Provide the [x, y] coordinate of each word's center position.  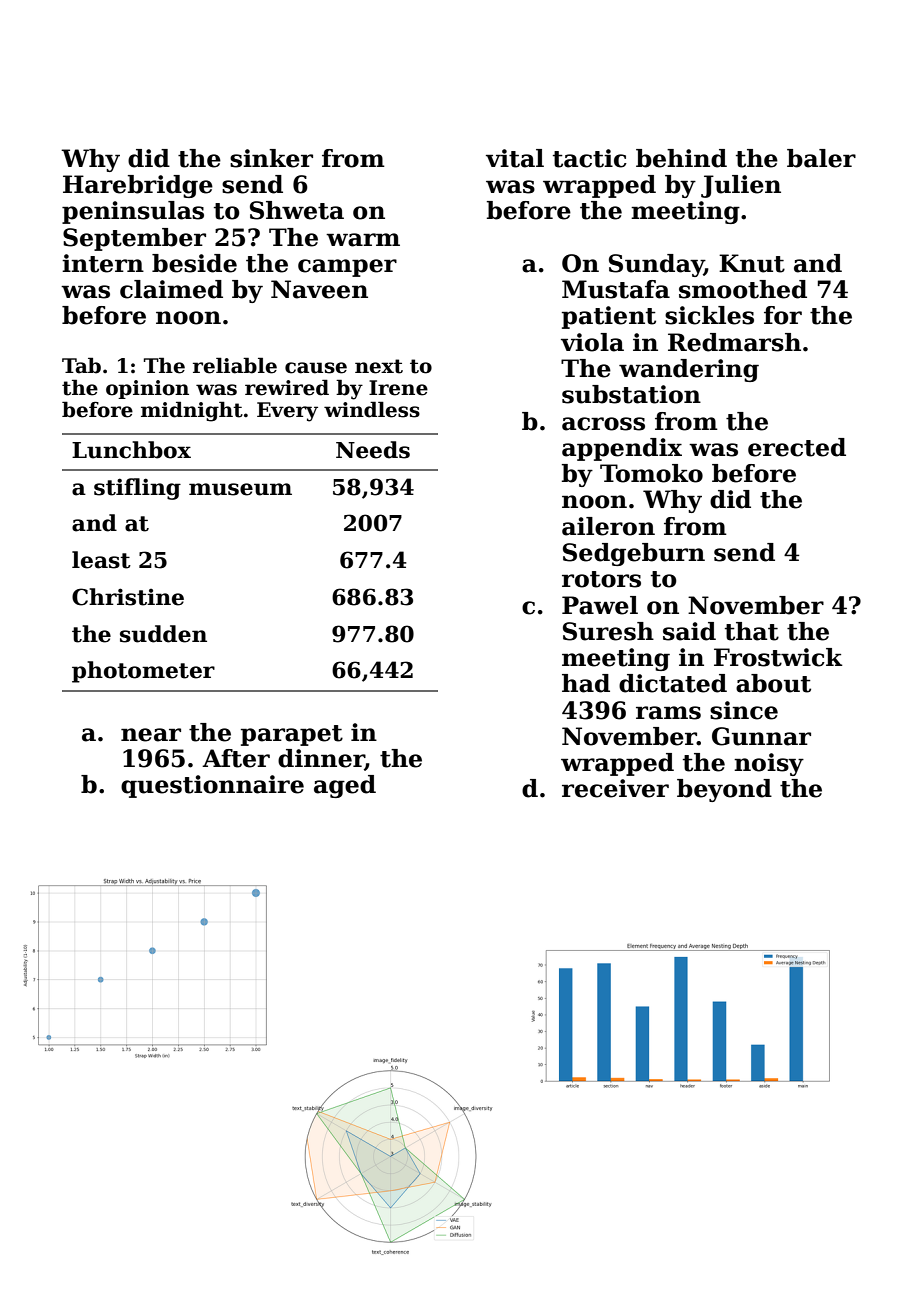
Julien [741, 186]
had [586, 683]
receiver [615, 788]
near [151, 735]
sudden [163, 634]
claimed [171, 289]
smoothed [743, 289]
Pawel [600, 605]
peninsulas [133, 212]
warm [363, 240]
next [379, 366]
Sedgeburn [634, 554]
